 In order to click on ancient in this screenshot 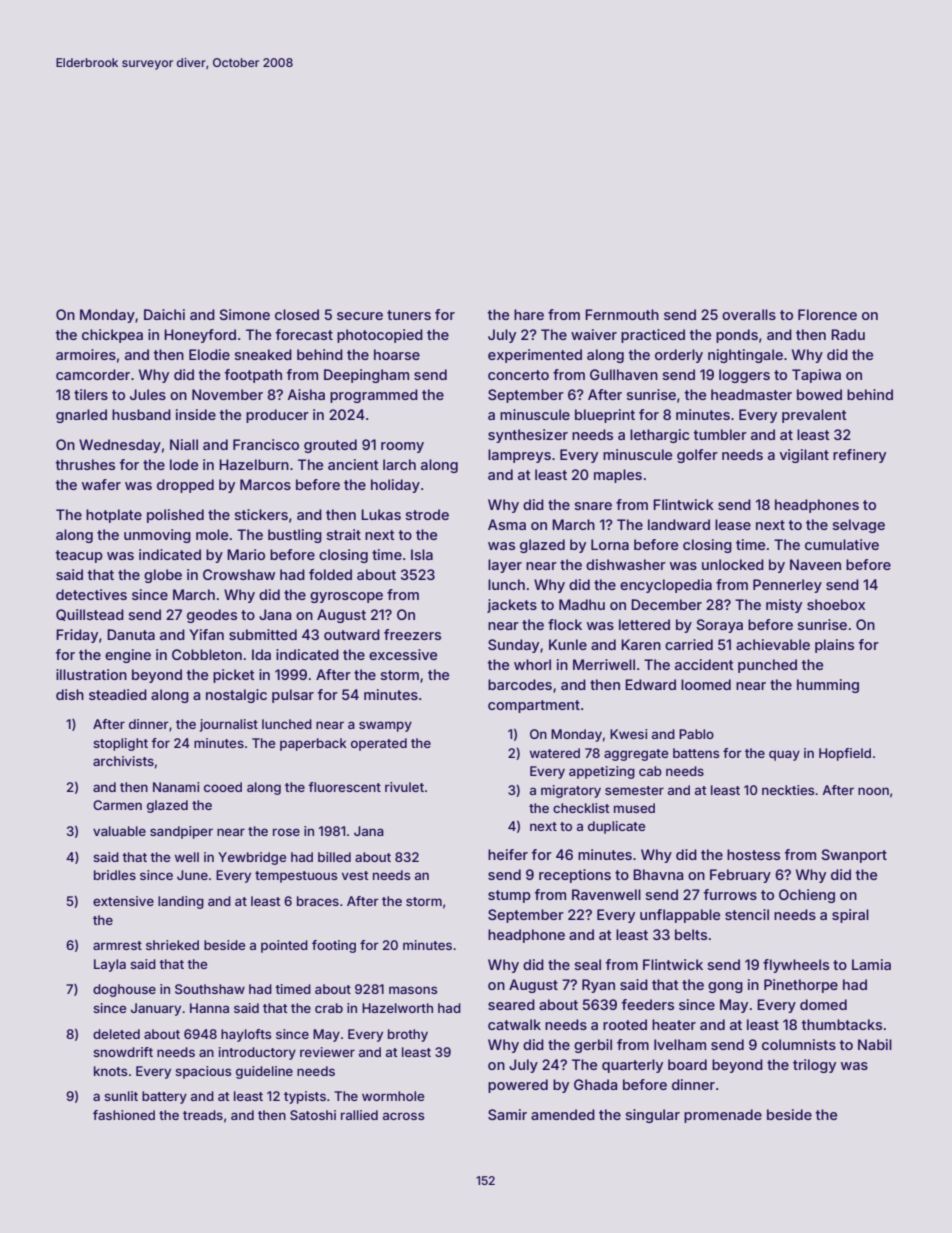, I will do `click(353, 464)`.
